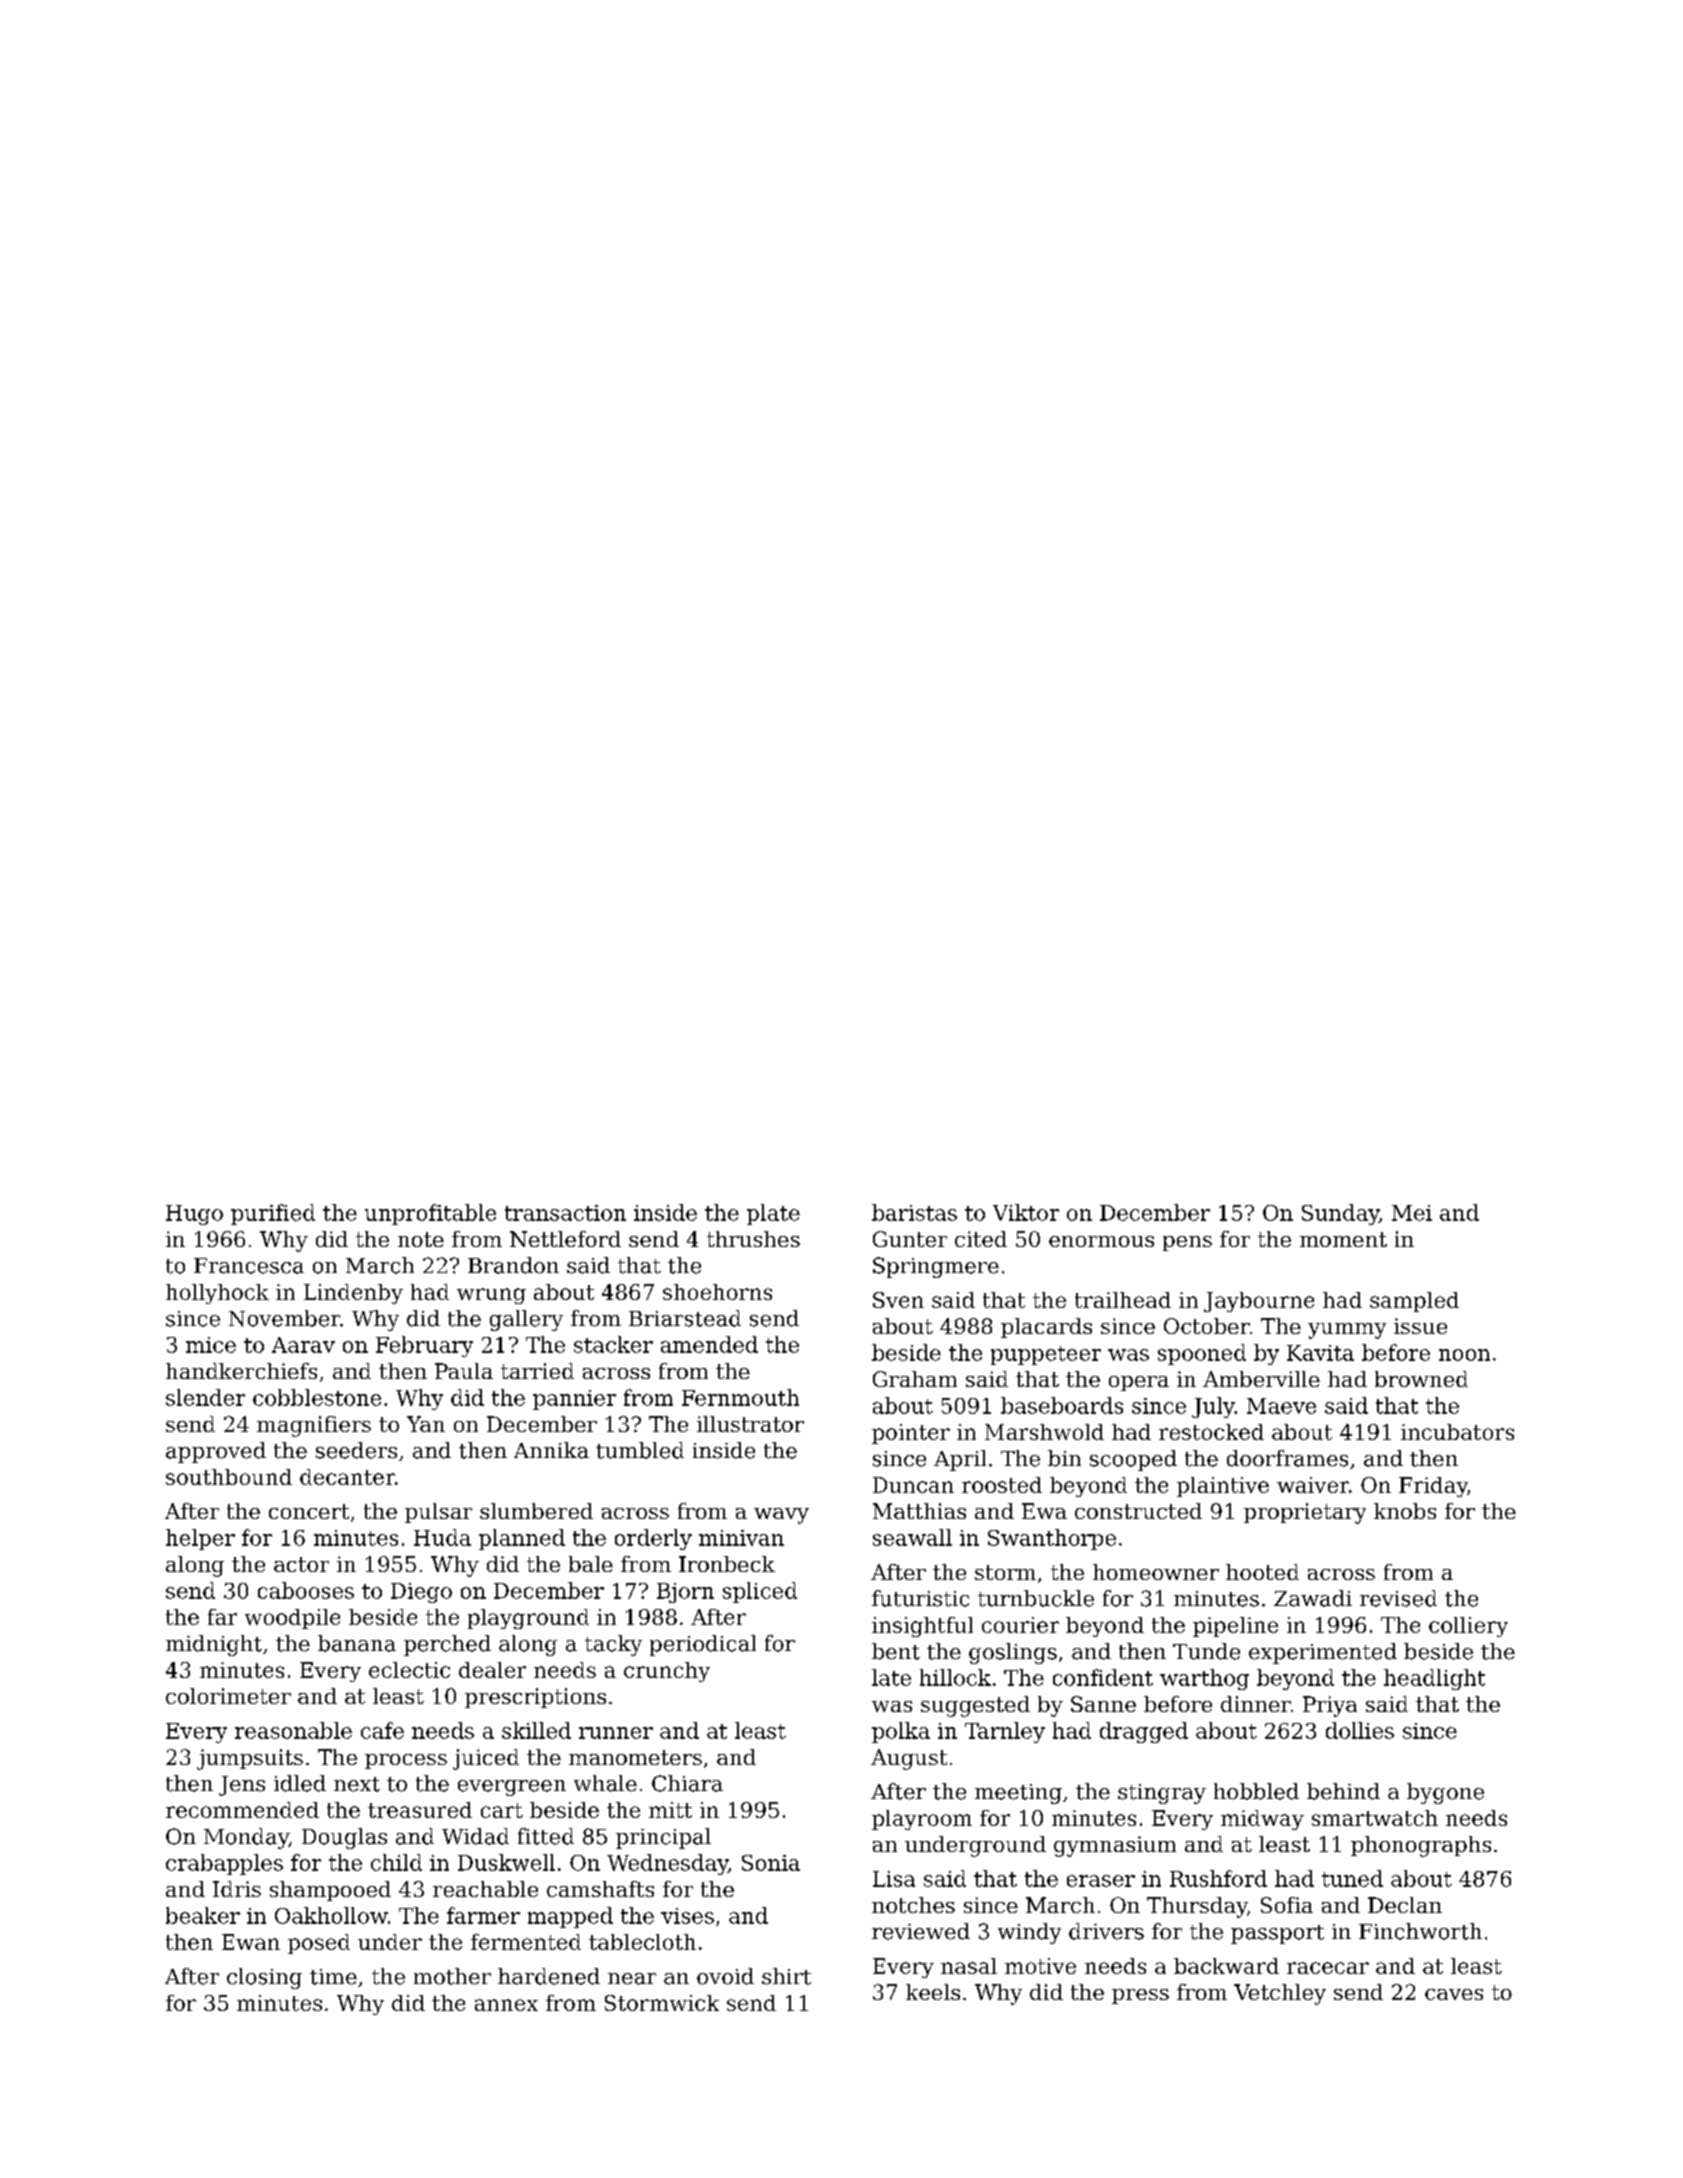 Image resolution: width=1683 pixels, height=2178 pixels. What do you see at coordinates (528, 1619) in the screenshot?
I see `playground` at bounding box center [528, 1619].
